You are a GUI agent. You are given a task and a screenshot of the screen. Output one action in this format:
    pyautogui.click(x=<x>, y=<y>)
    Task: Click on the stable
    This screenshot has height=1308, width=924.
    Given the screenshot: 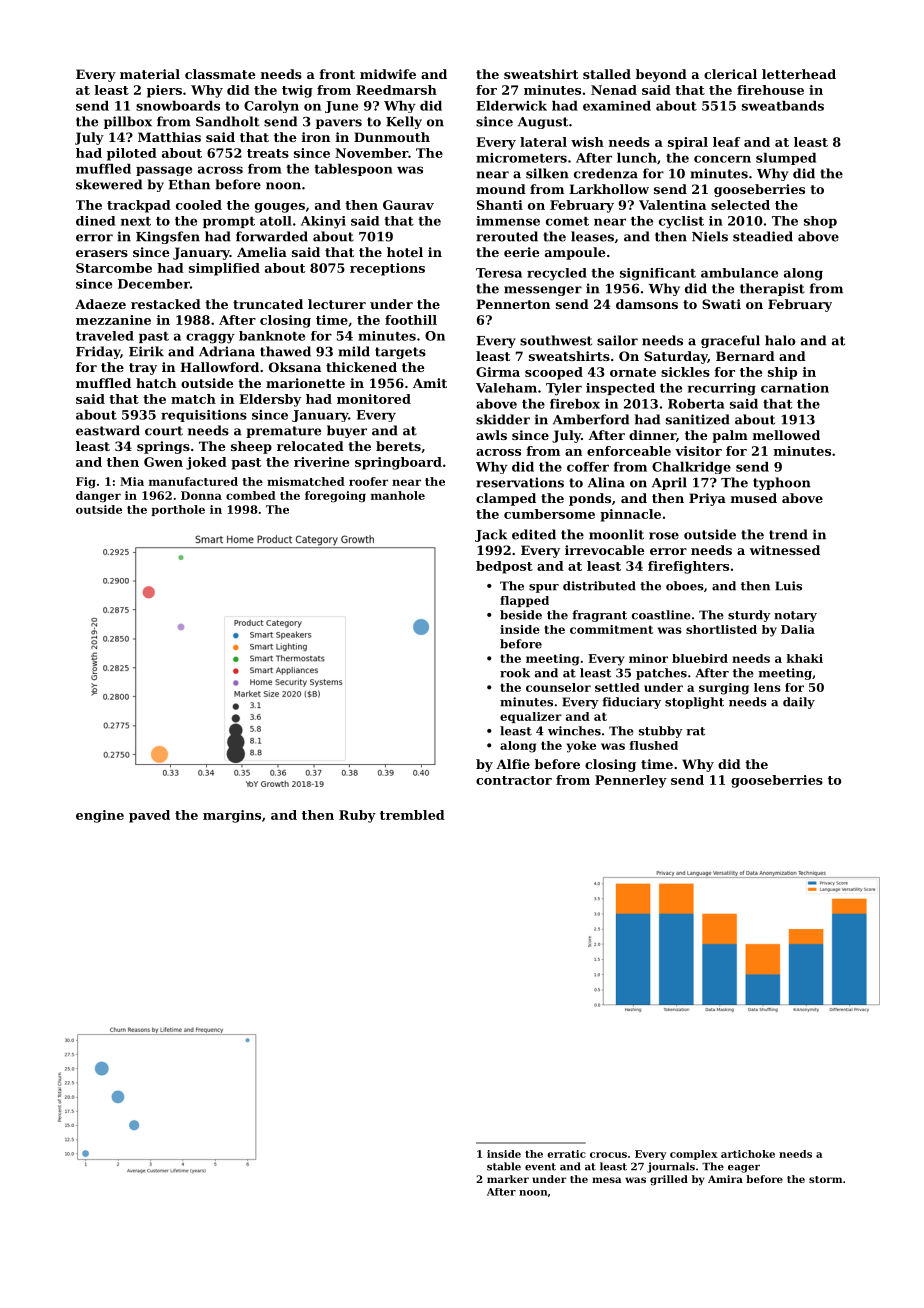 What is the action you would take?
    pyautogui.click(x=504, y=1166)
